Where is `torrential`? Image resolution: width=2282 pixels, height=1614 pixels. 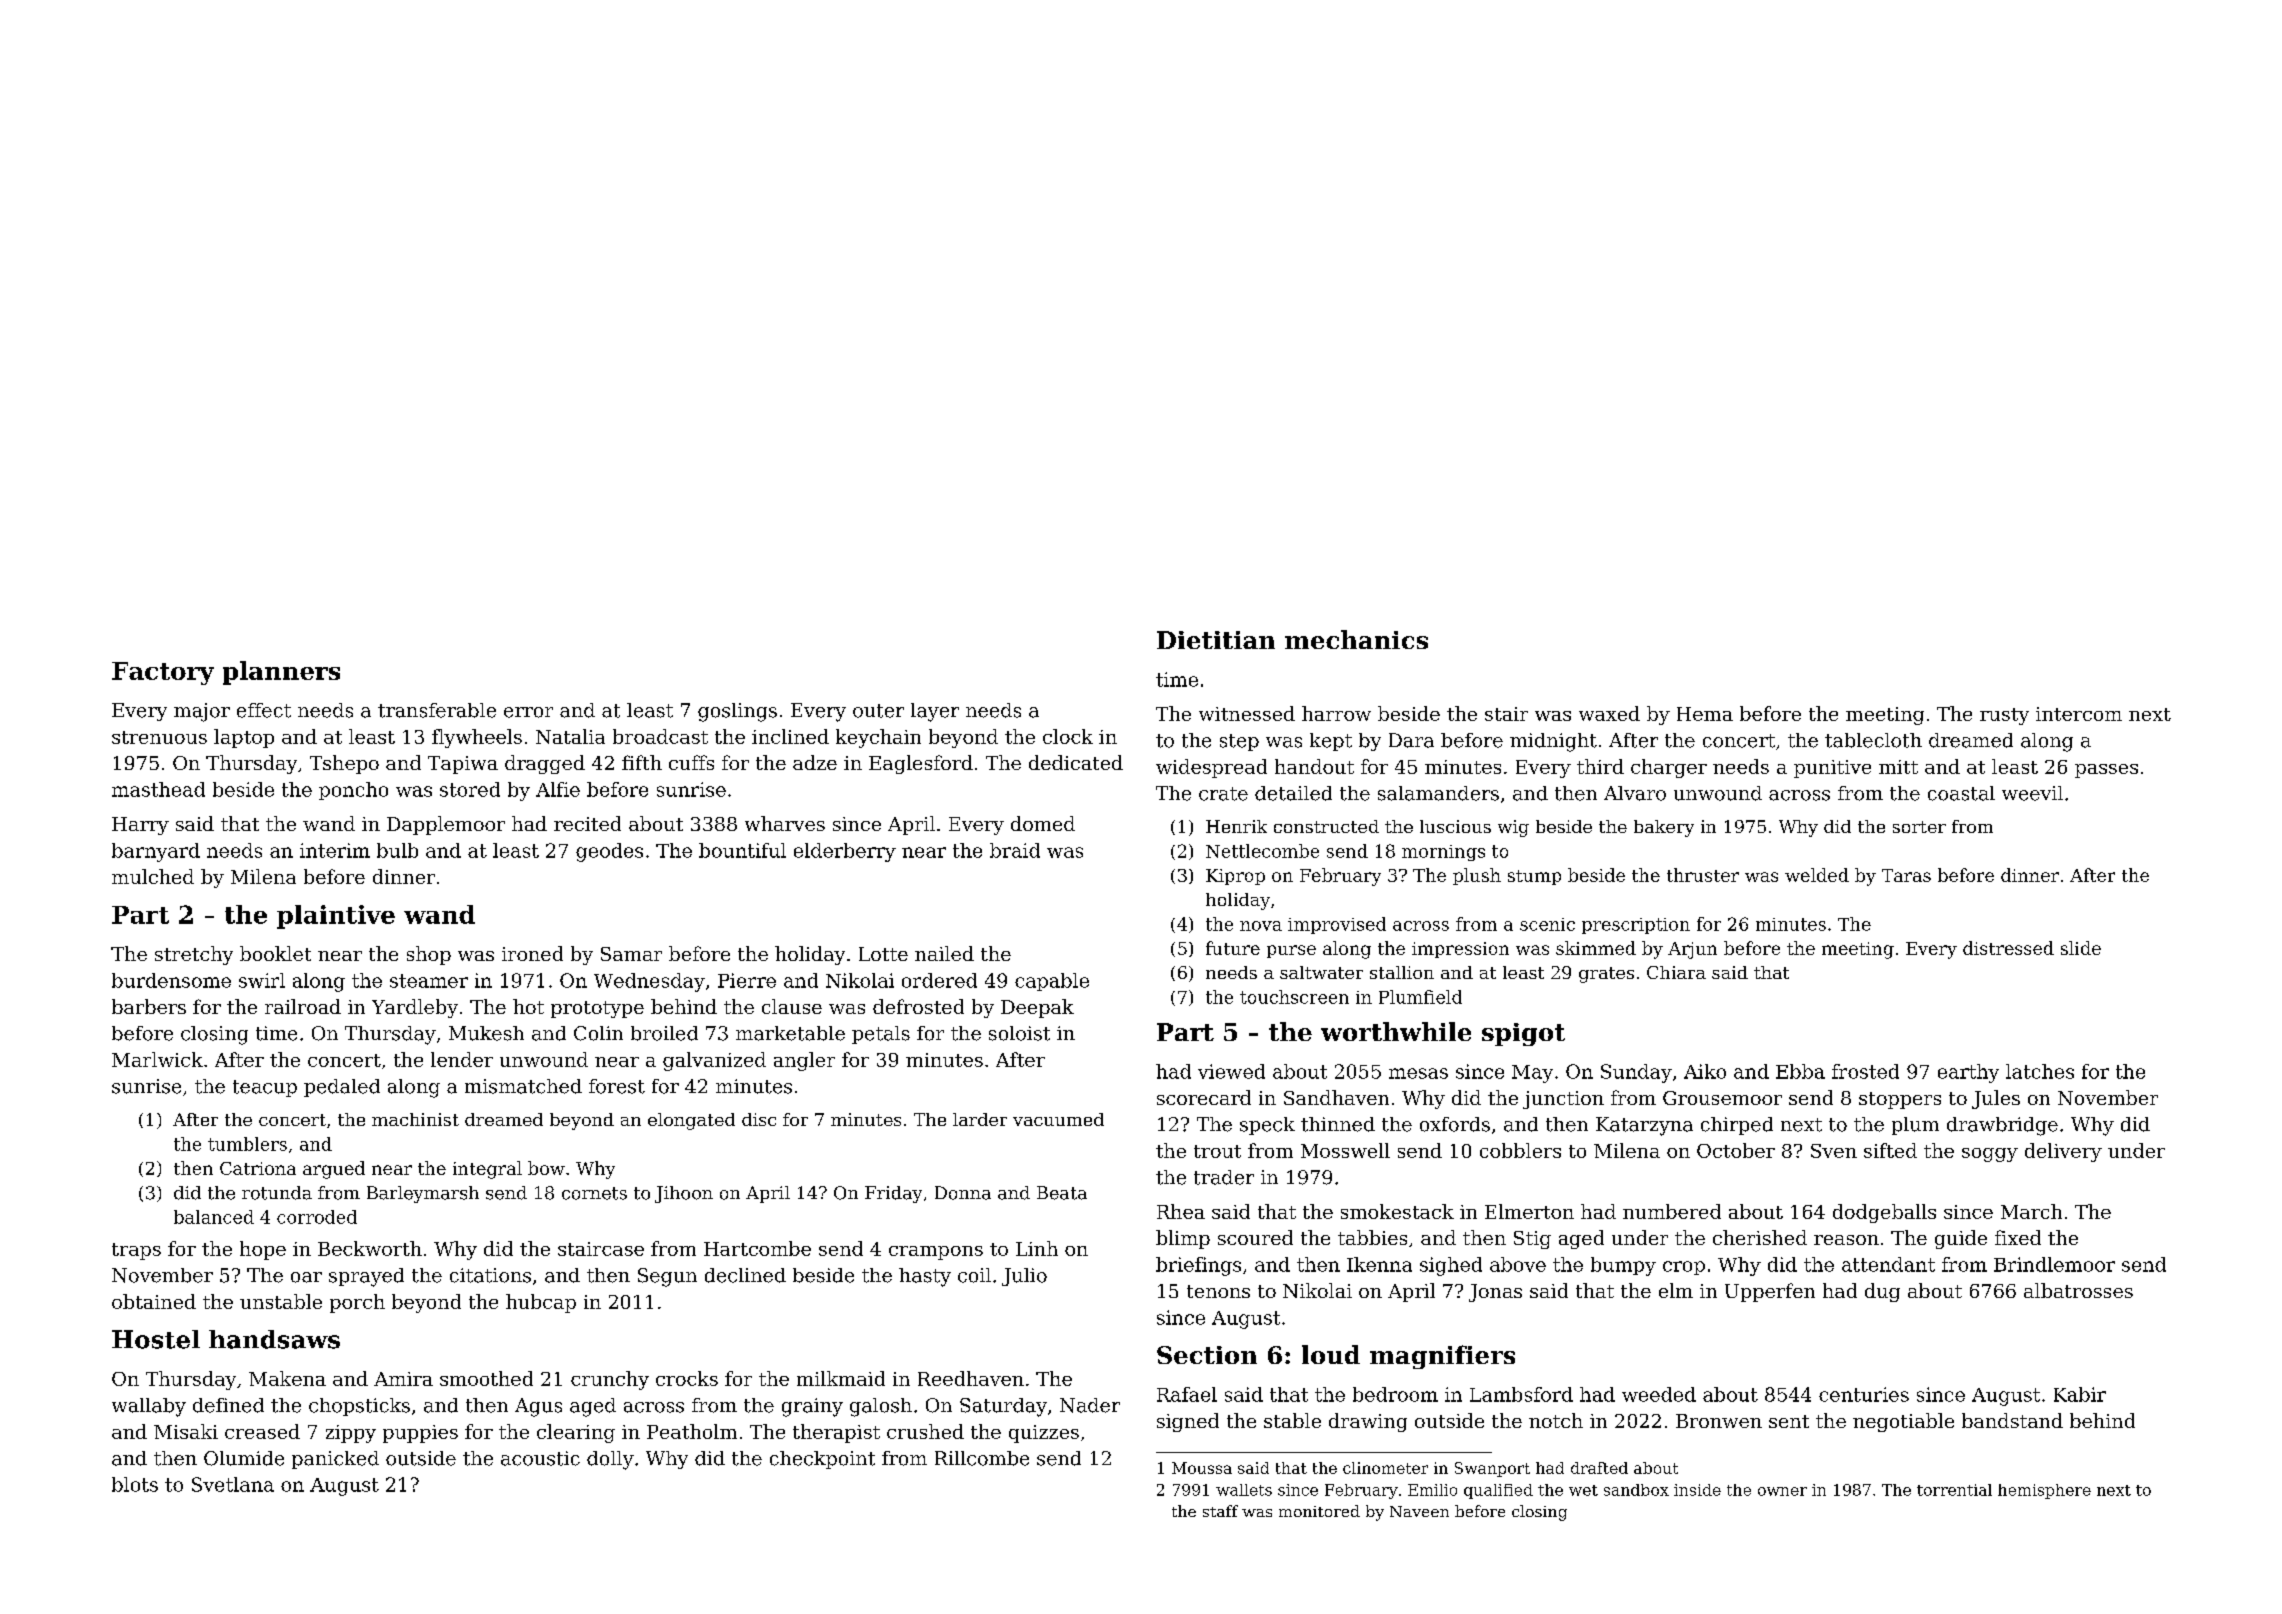
torrential is located at coordinates (1954, 1490).
